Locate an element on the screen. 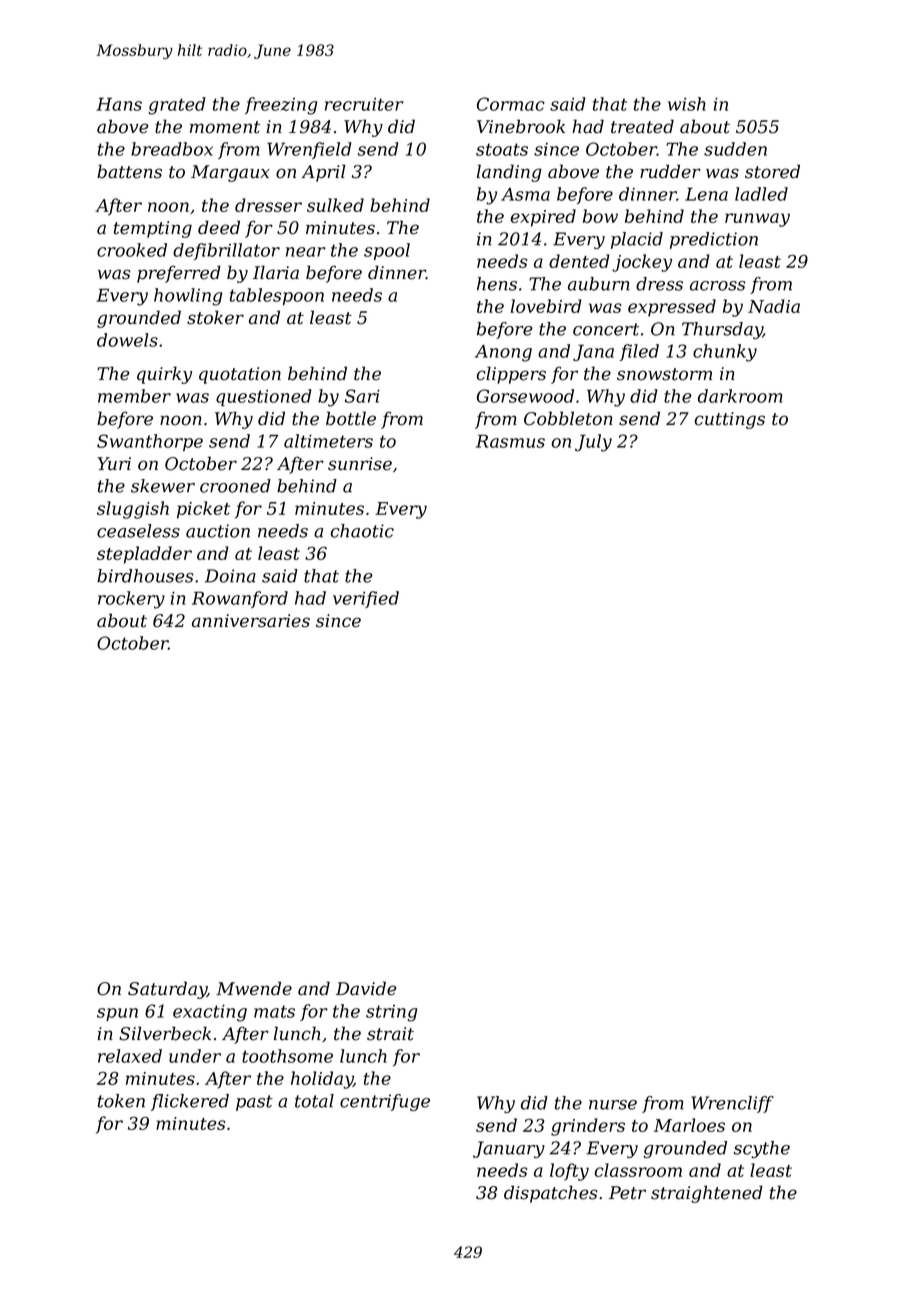 The height and width of the screenshot is (1316, 908). scythe is located at coordinates (762, 1149).
